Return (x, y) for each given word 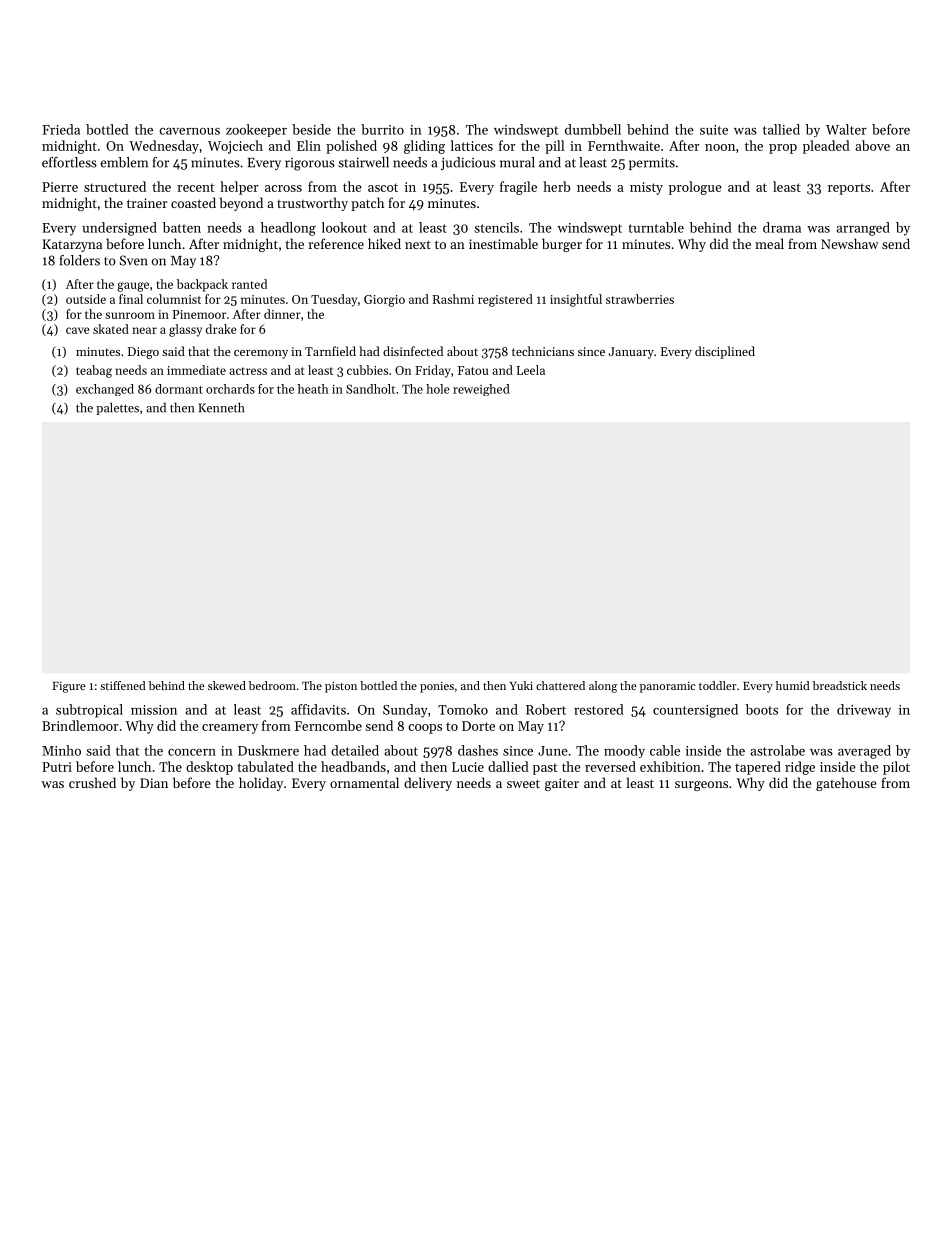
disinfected (413, 351)
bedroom (272, 685)
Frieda (61, 129)
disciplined (725, 352)
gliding (424, 147)
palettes (117, 408)
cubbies (367, 370)
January (631, 353)
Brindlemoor (80, 725)
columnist (174, 299)
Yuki (521, 685)
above (872, 145)
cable (665, 750)
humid (793, 685)
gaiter (562, 784)
